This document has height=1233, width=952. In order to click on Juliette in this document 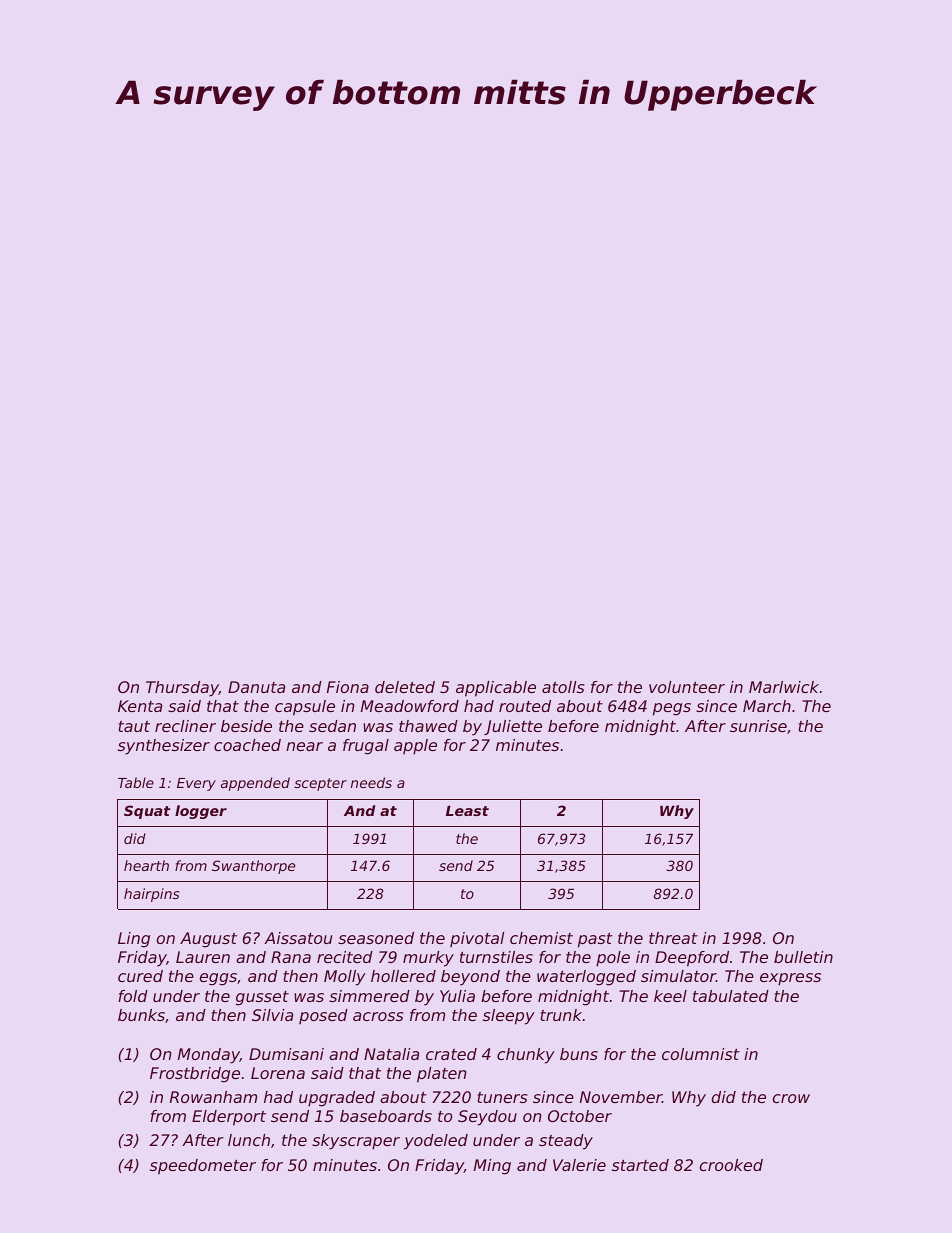, I will do `click(513, 727)`.
